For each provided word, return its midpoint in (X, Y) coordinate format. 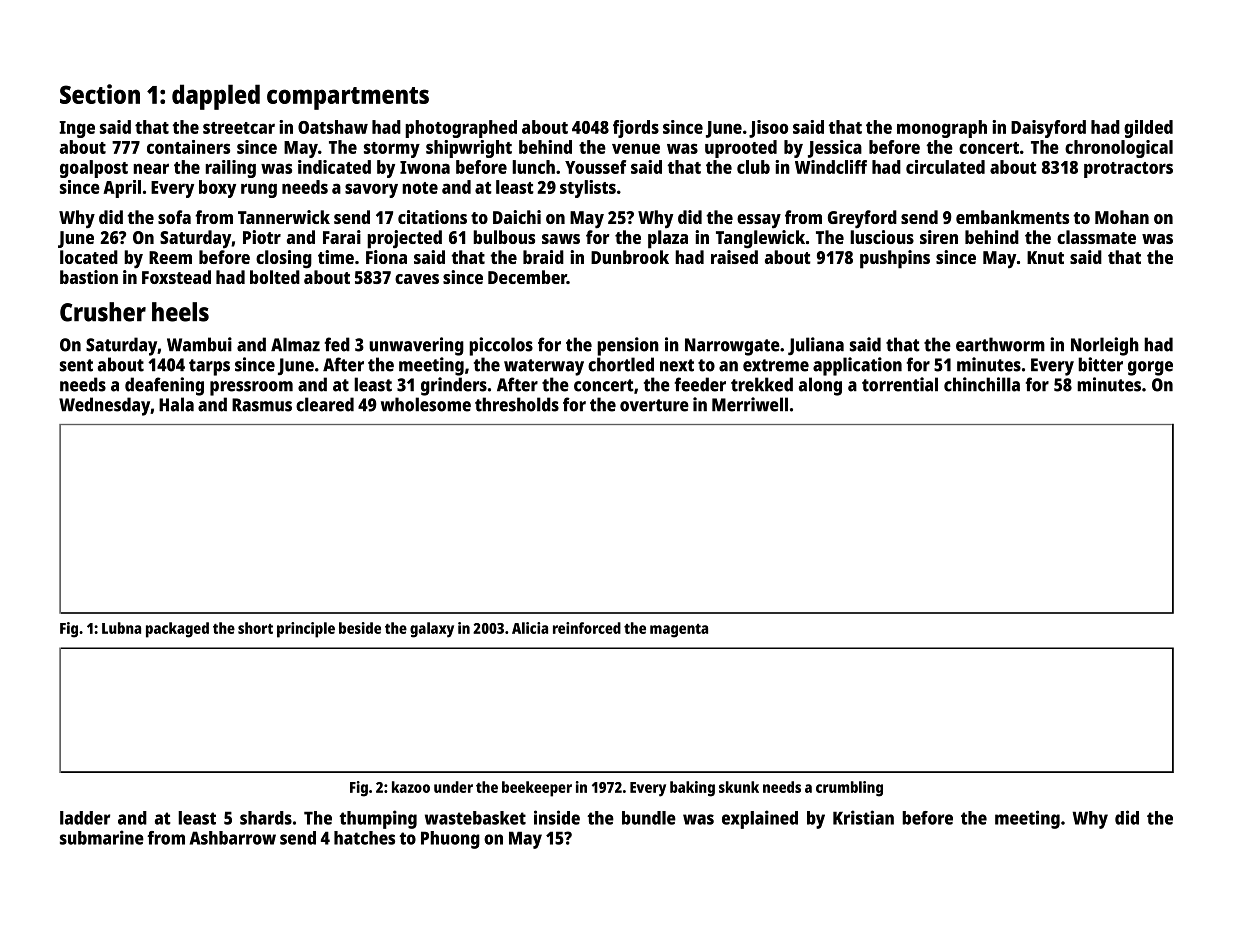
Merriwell (750, 404)
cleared (325, 404)
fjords (636, 129)
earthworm (1000, 344)
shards (266, 818)
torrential (900, 384)
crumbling (849, 789)
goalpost (94, 169)
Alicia (530, 628)
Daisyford (1048, 129)
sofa (174, 217)
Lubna (121, 628)
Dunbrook (630, 257)
